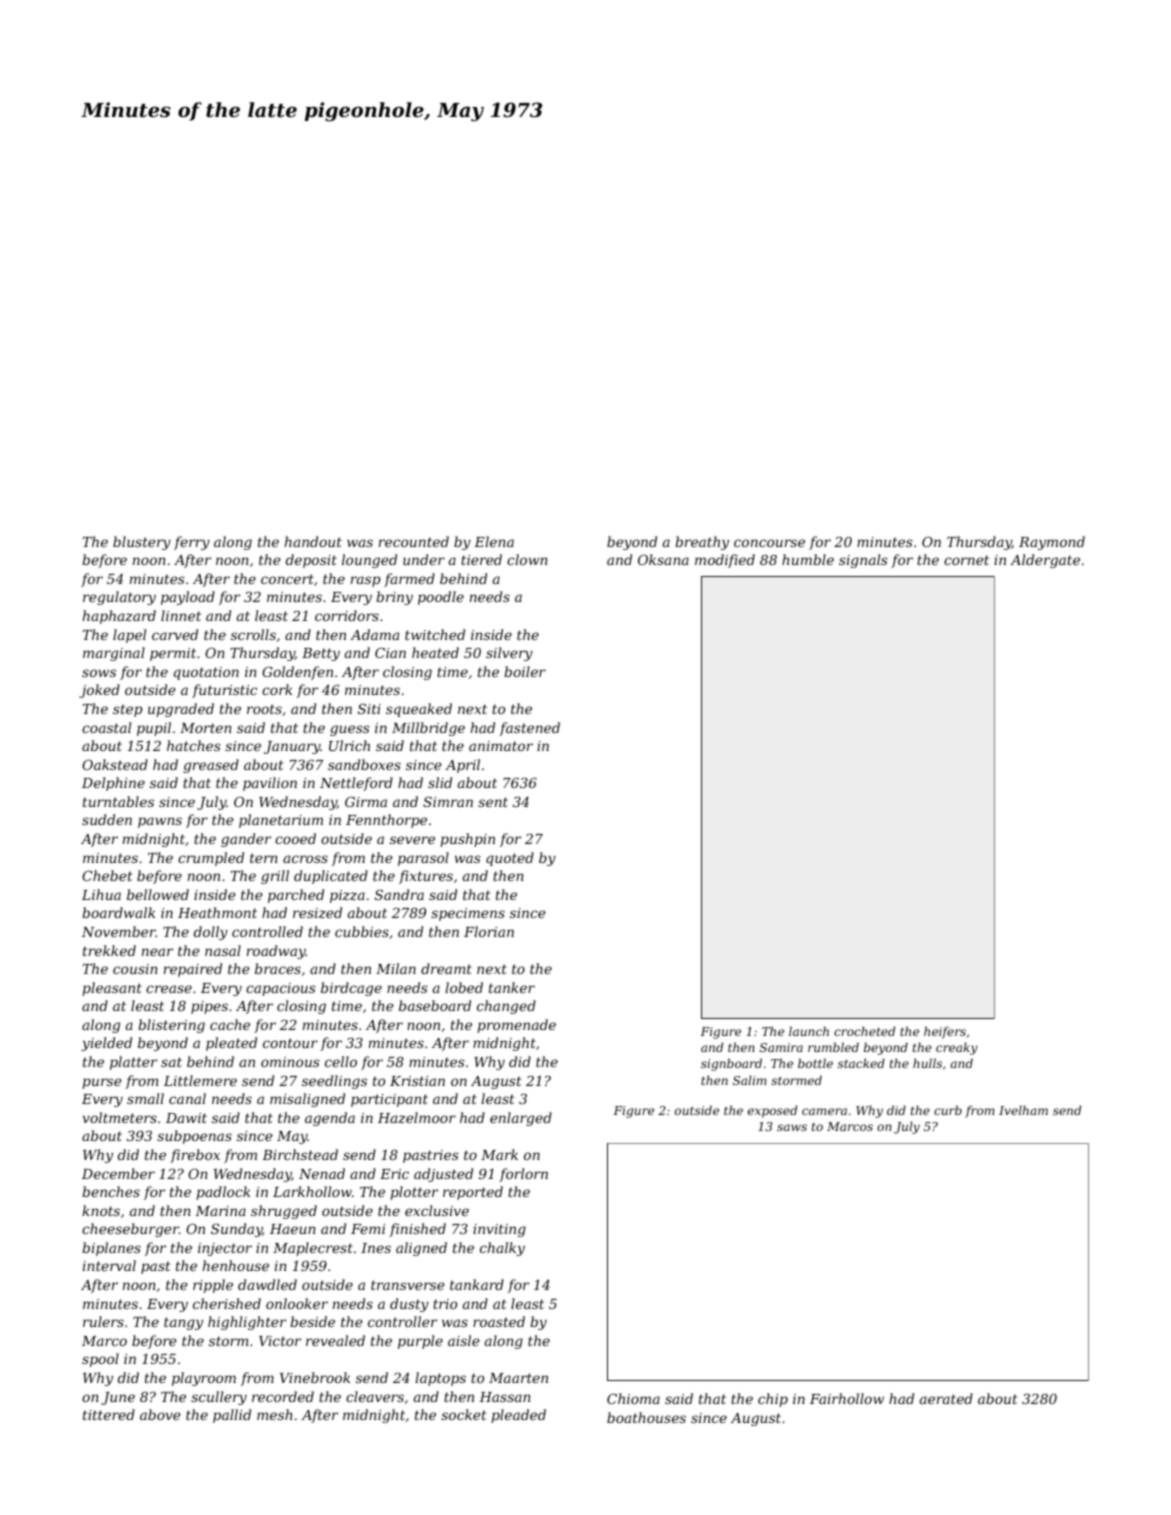  What do you see at coordinates (232, 1416) in the screenshot?
I see `pallid` at bounding box center [232, 1416].
